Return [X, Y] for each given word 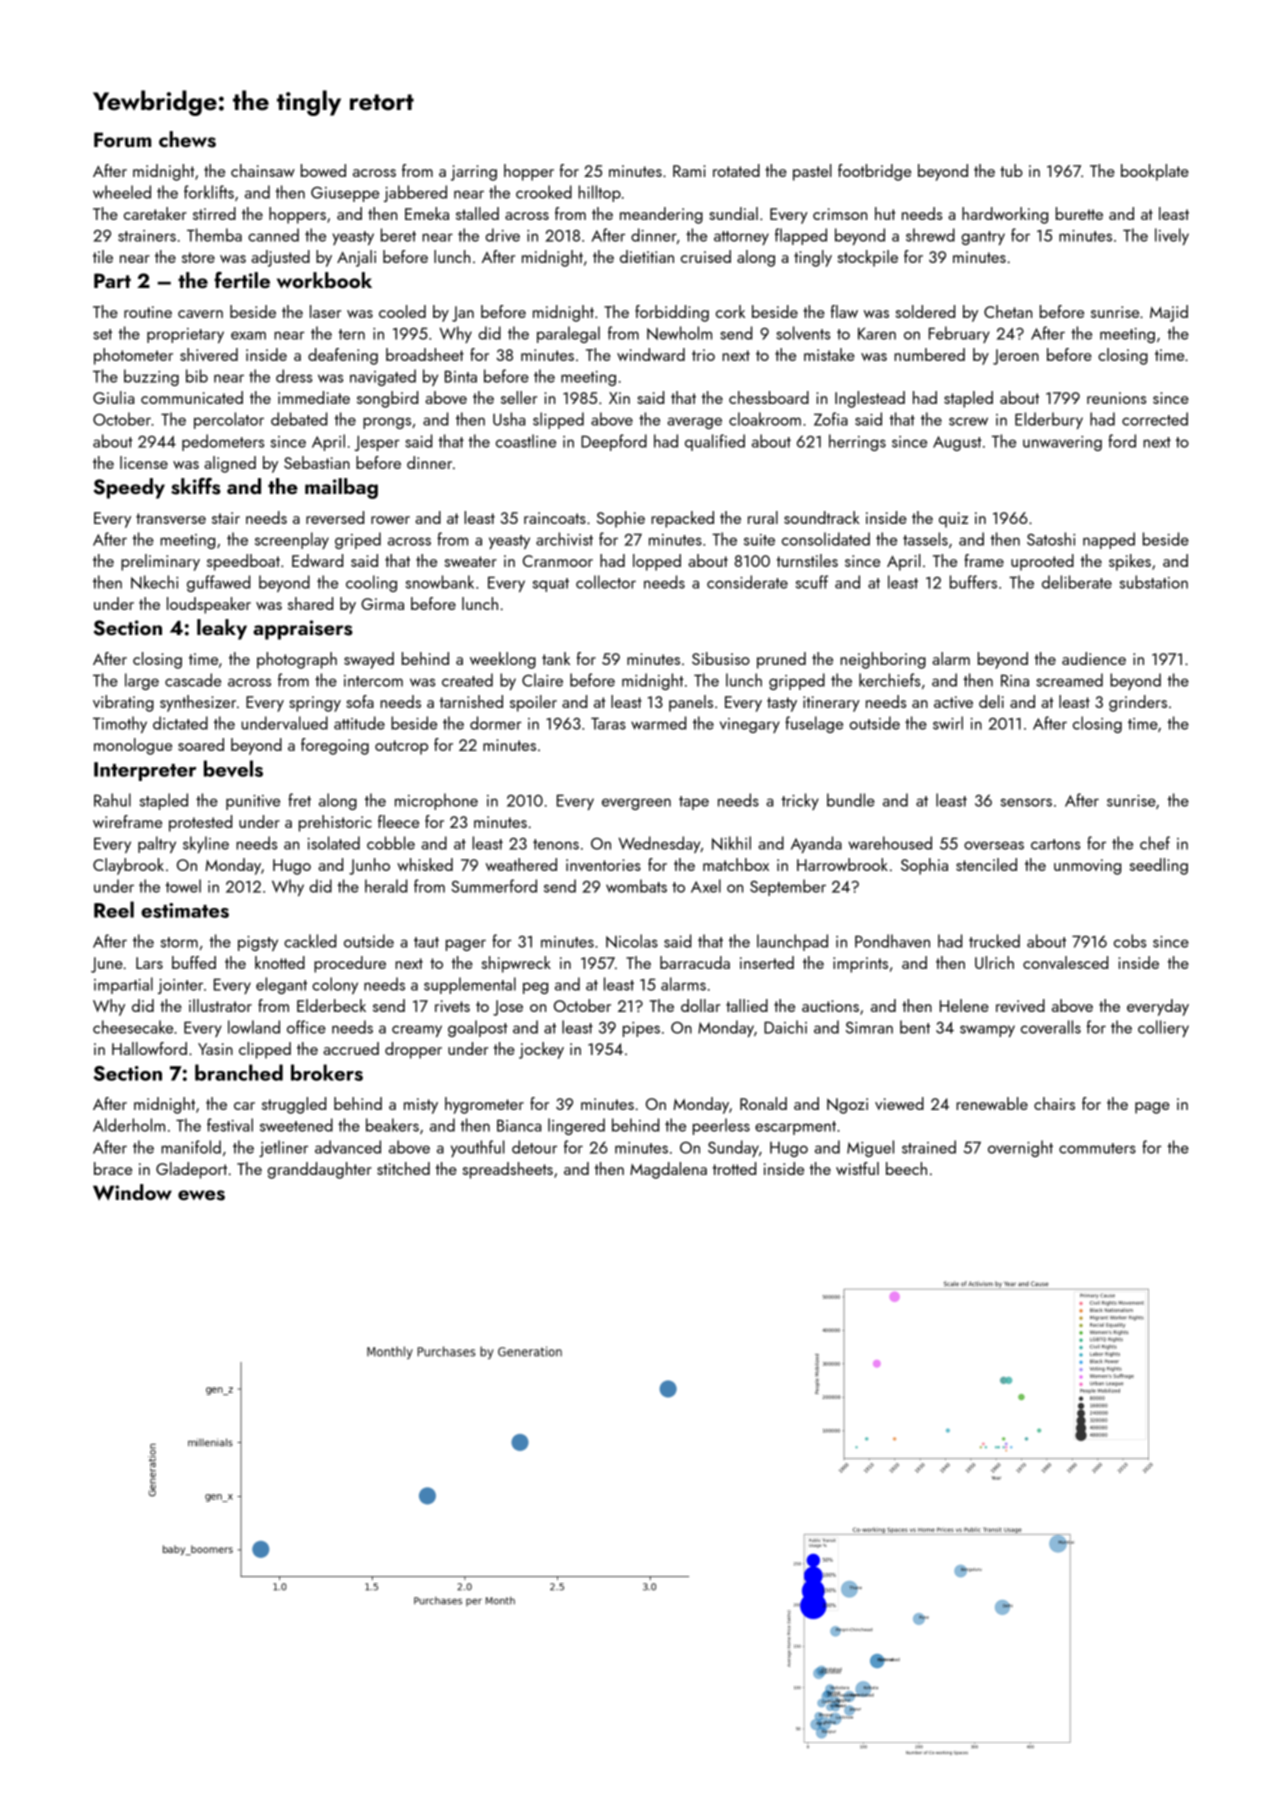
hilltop [599, 193]
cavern [200, 314]
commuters [1097, 1148]
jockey [541, 1050]
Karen [877, 334]
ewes [201, 1195]
